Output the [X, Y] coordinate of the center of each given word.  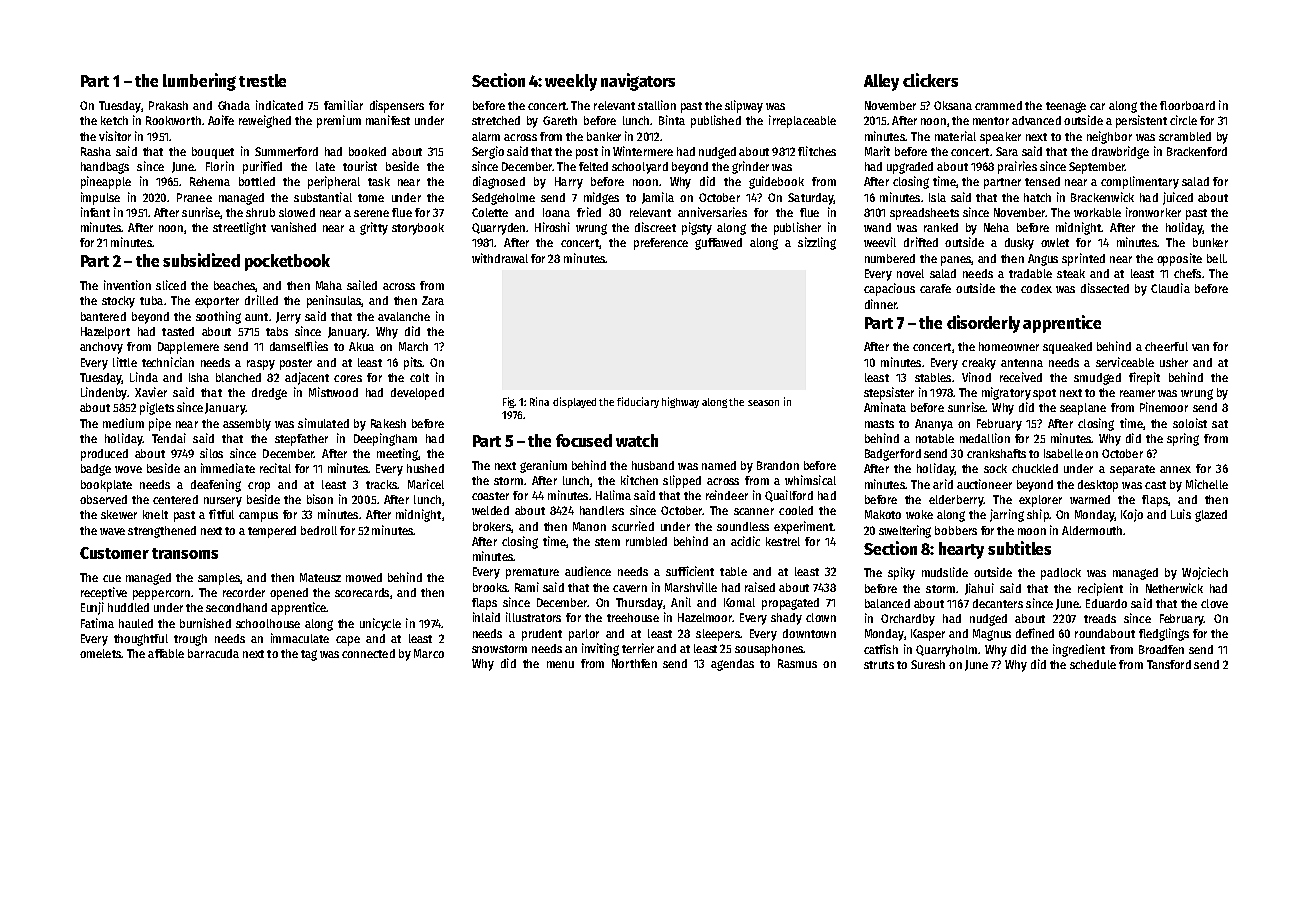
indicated [279, 105]
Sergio [488, 152]
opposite [1179, 259]
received [1021, 377]
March [413, 346]
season [763, 403]
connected [368, 653]
